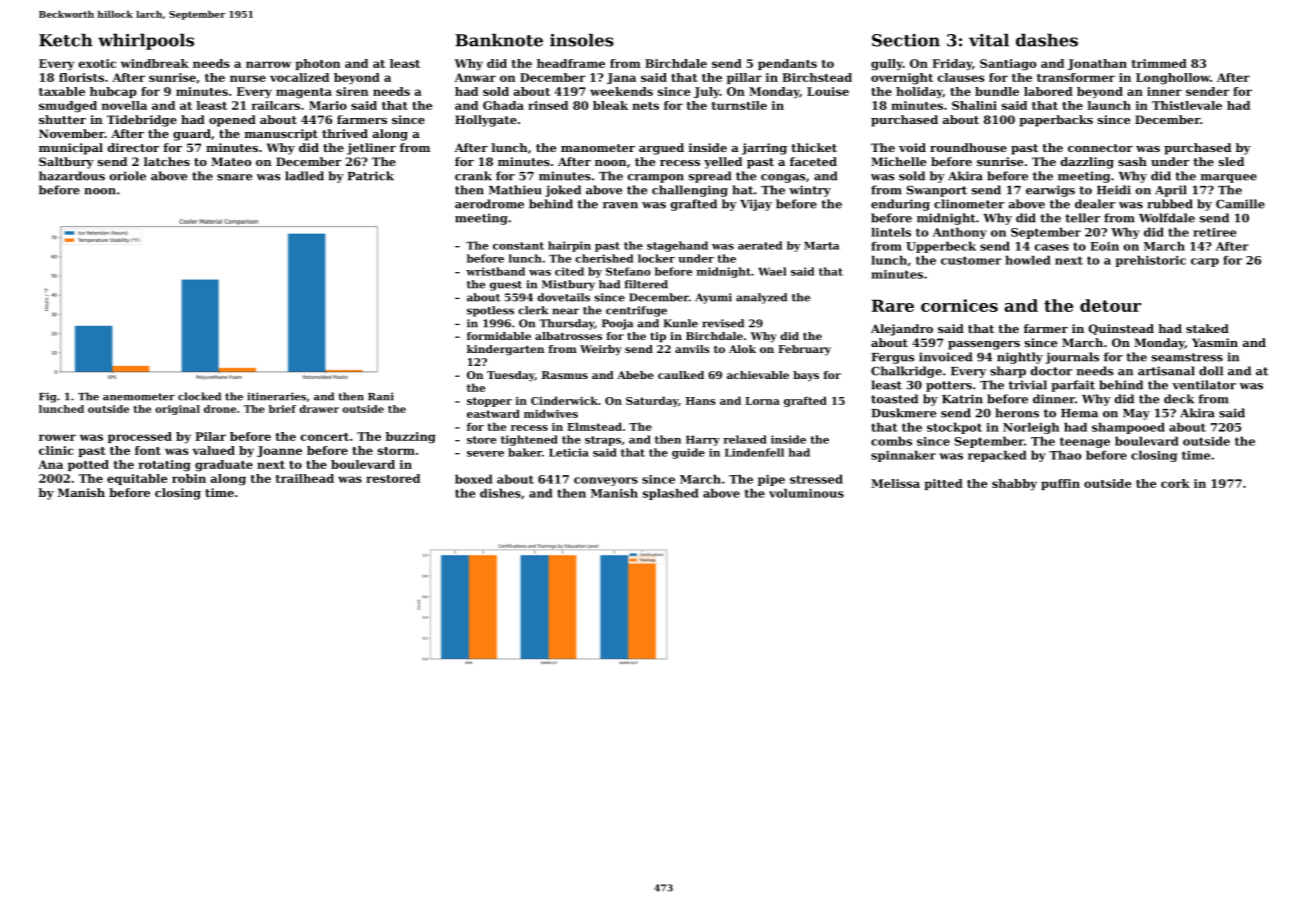  I want to click on equitable, so click(137, 479).
